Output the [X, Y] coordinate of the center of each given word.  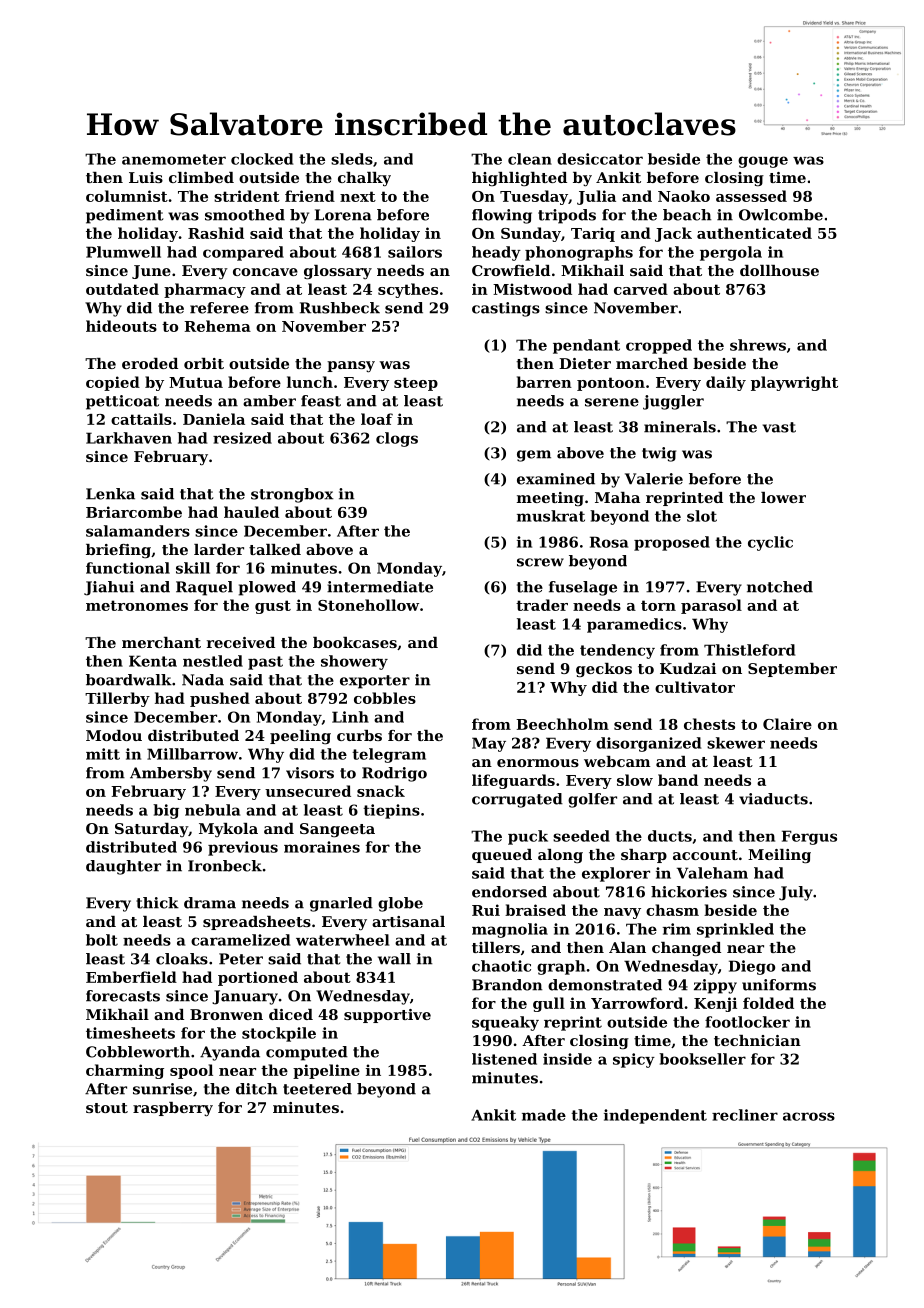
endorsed [509, 892]
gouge [763, 162]
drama [210, 903]
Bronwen [226, 1014]
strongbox [292, 495]
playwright [794, 383]
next [358, 196]
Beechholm [562, 724]
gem [534, 456]
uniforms [779, 985]
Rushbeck [340, 308]
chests [709, 724]
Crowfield [511, 270]
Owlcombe [781, 215]
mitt [103, 754]
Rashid [216, 233]
